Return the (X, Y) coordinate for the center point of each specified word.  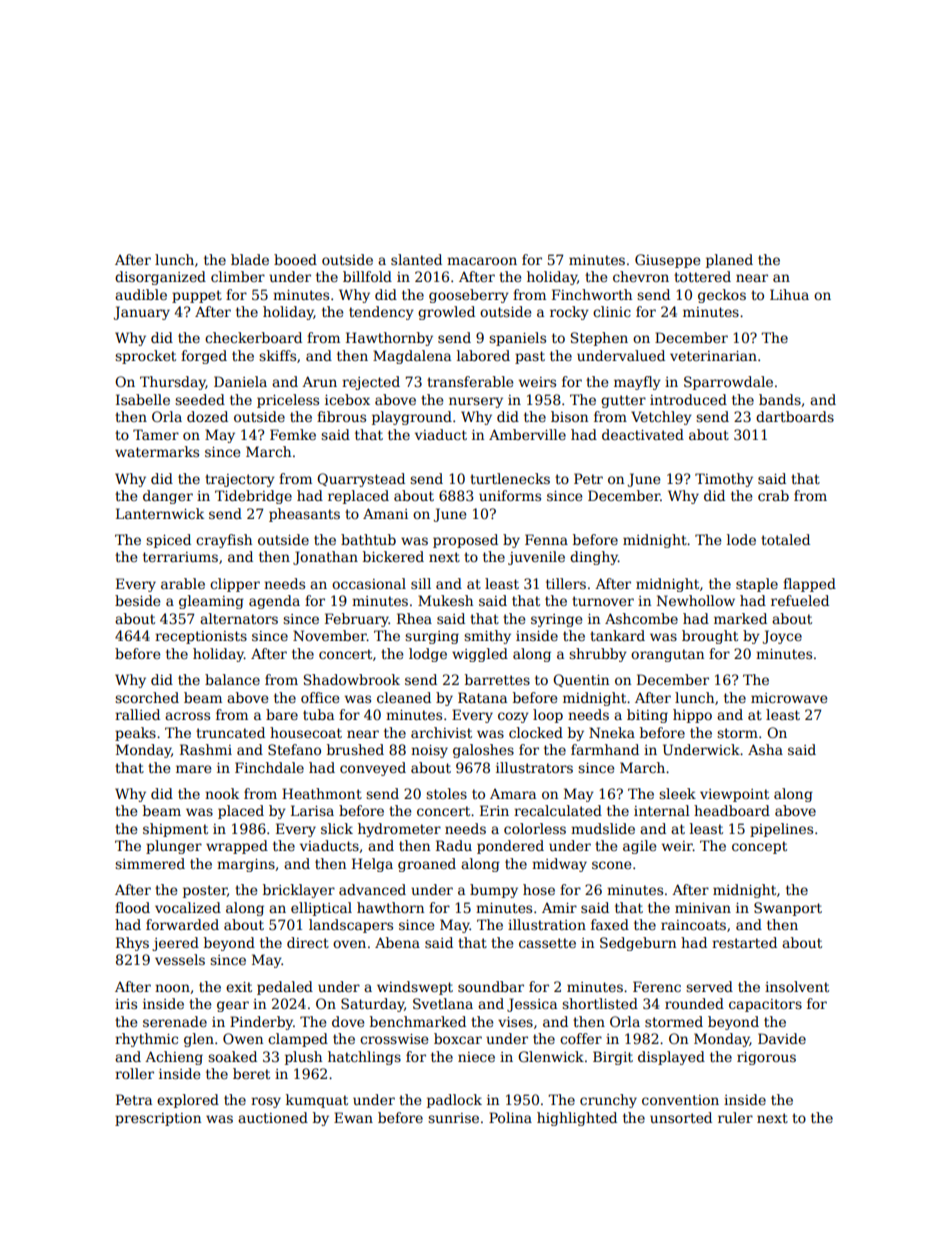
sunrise (453, 1118)
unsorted (681, 1117)
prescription (158, 1119)
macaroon (482, 261)
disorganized (160, 278)
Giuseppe (667, 261)
